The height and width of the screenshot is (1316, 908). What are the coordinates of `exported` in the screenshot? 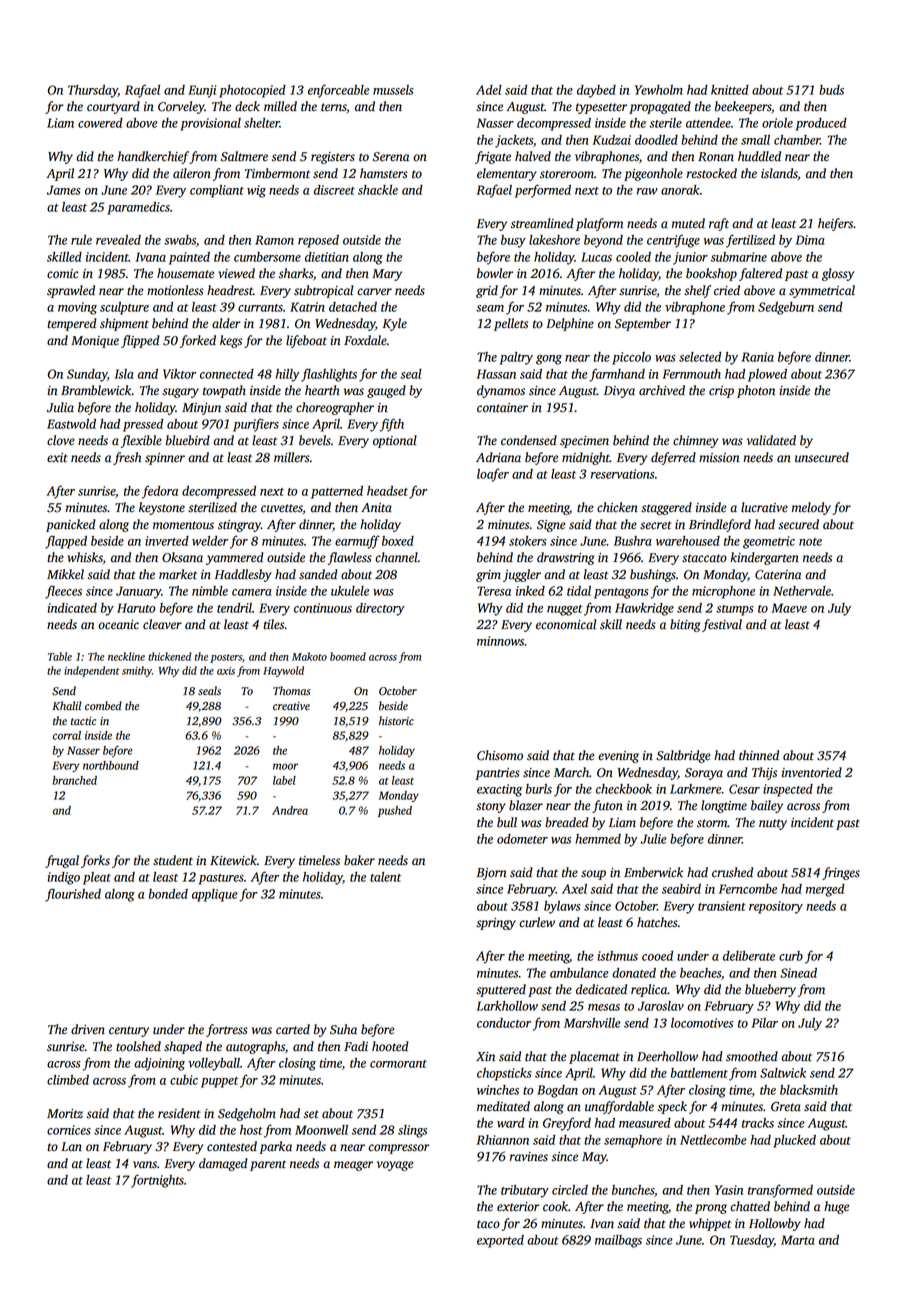 It's located at (500, 1241).
